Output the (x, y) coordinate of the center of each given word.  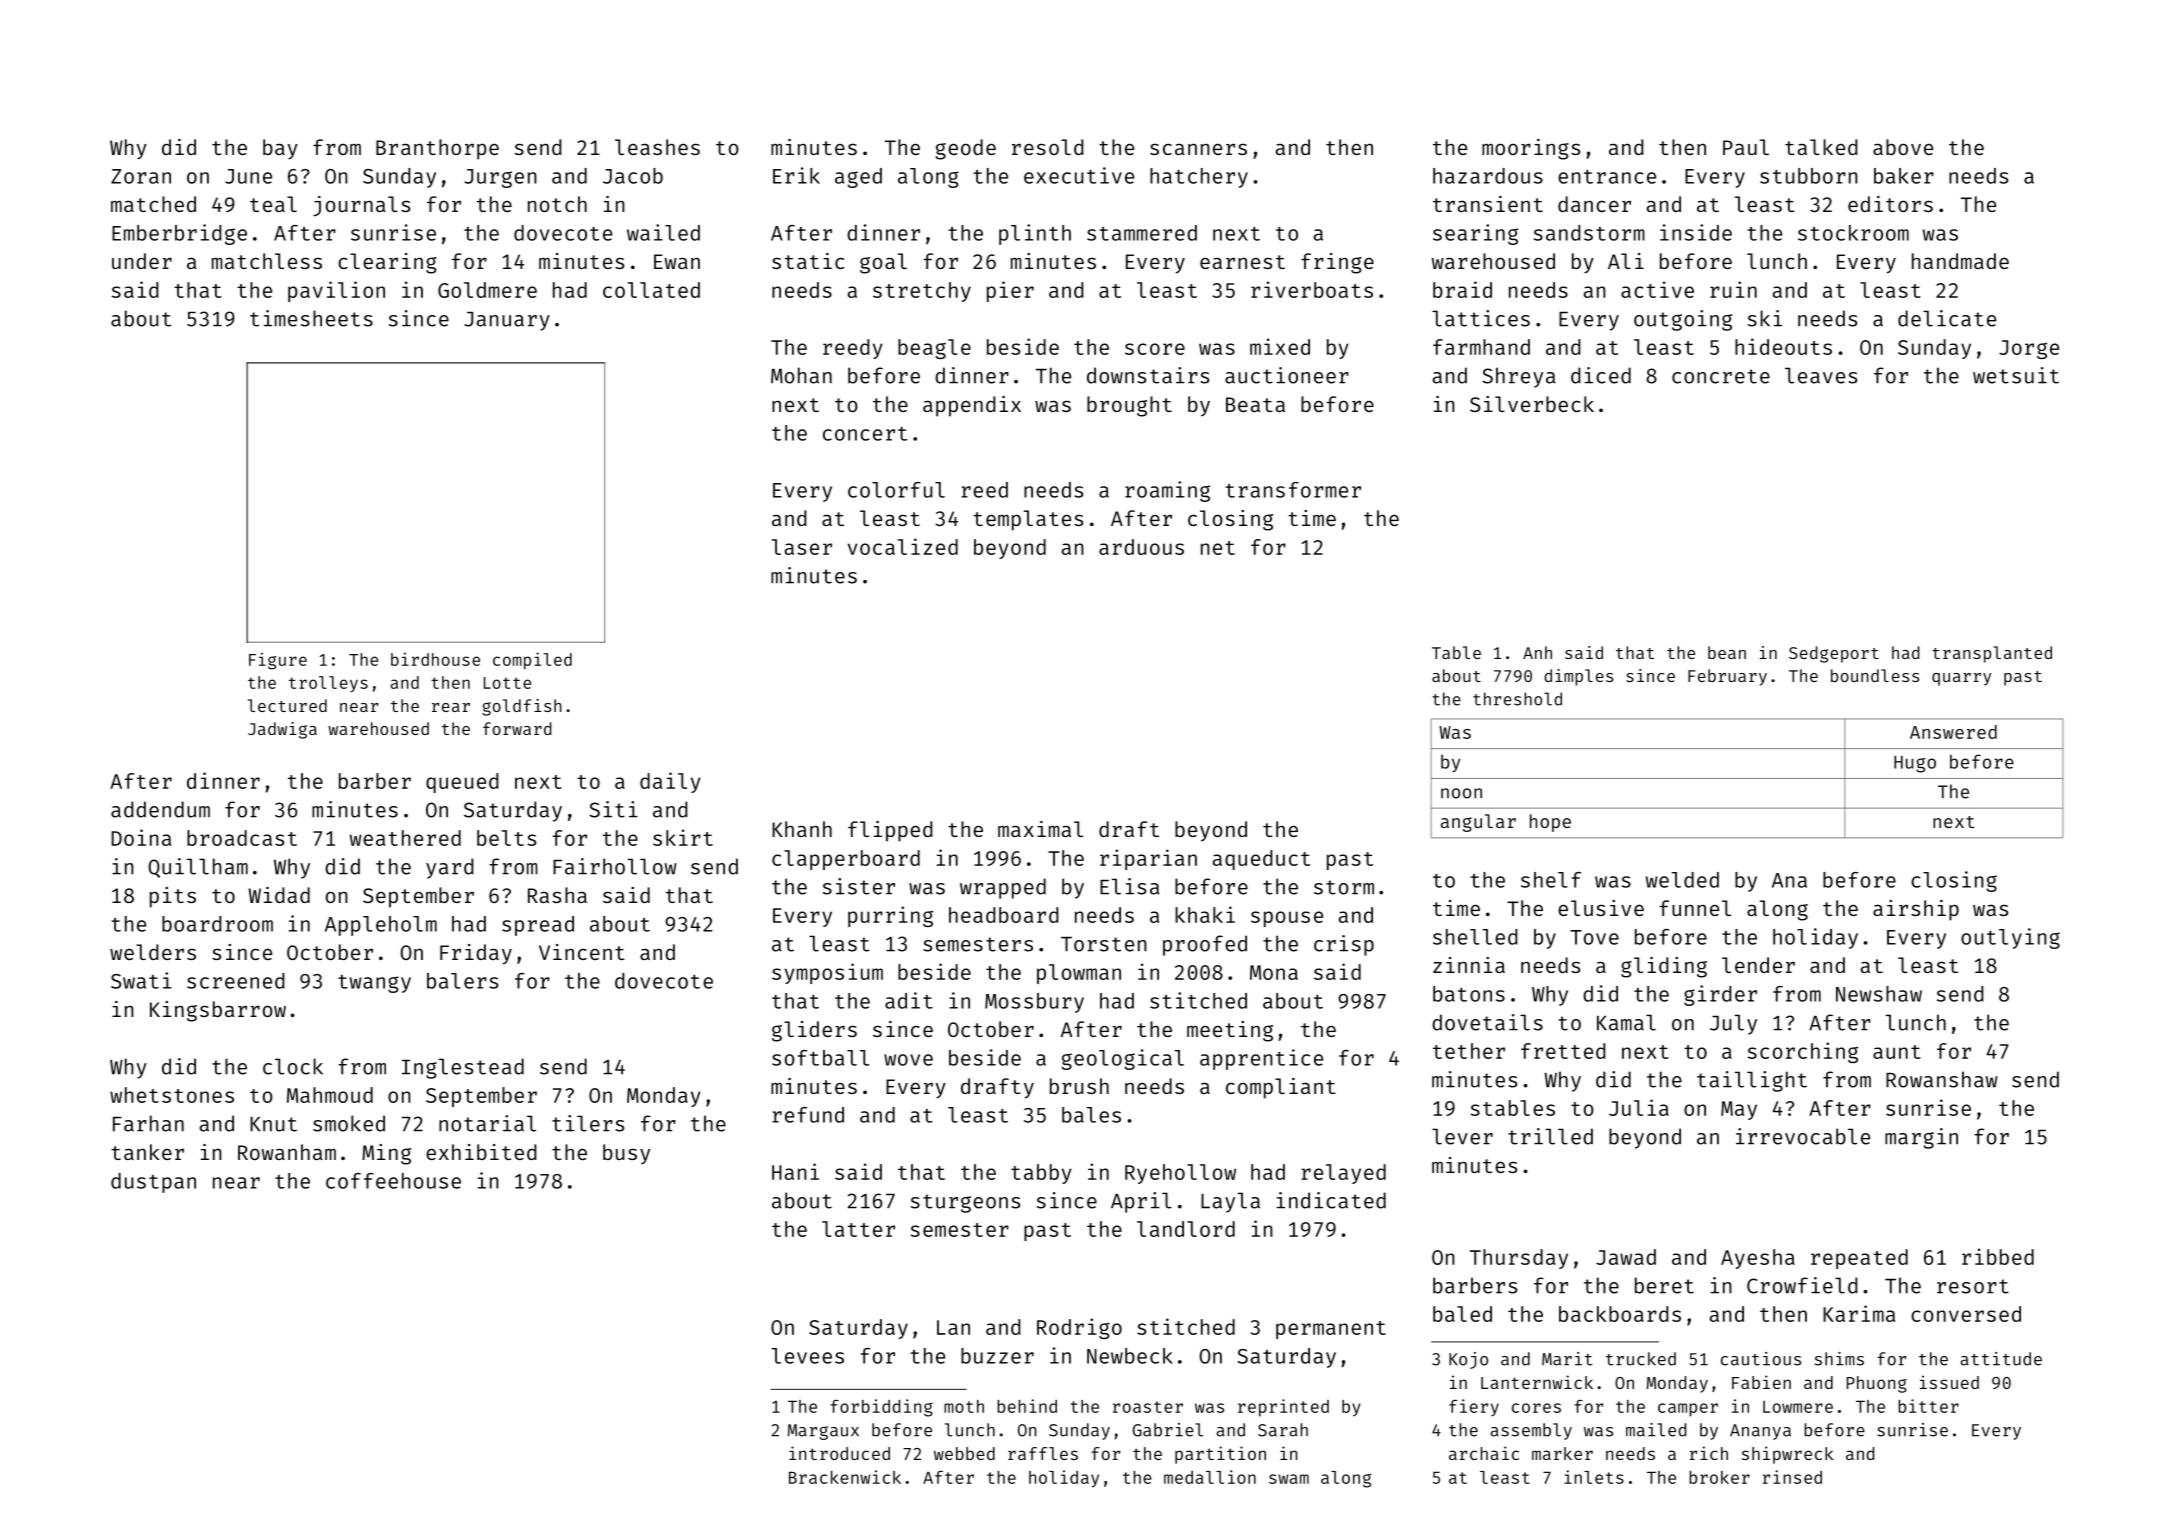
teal (273, 204)
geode (965, 149)
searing (1475, 234)
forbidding (881, 1408)
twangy (374, 984)
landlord (1186, 1229)
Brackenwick (845, 1477)
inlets (1594, 1477)
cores (1536, 1408)
